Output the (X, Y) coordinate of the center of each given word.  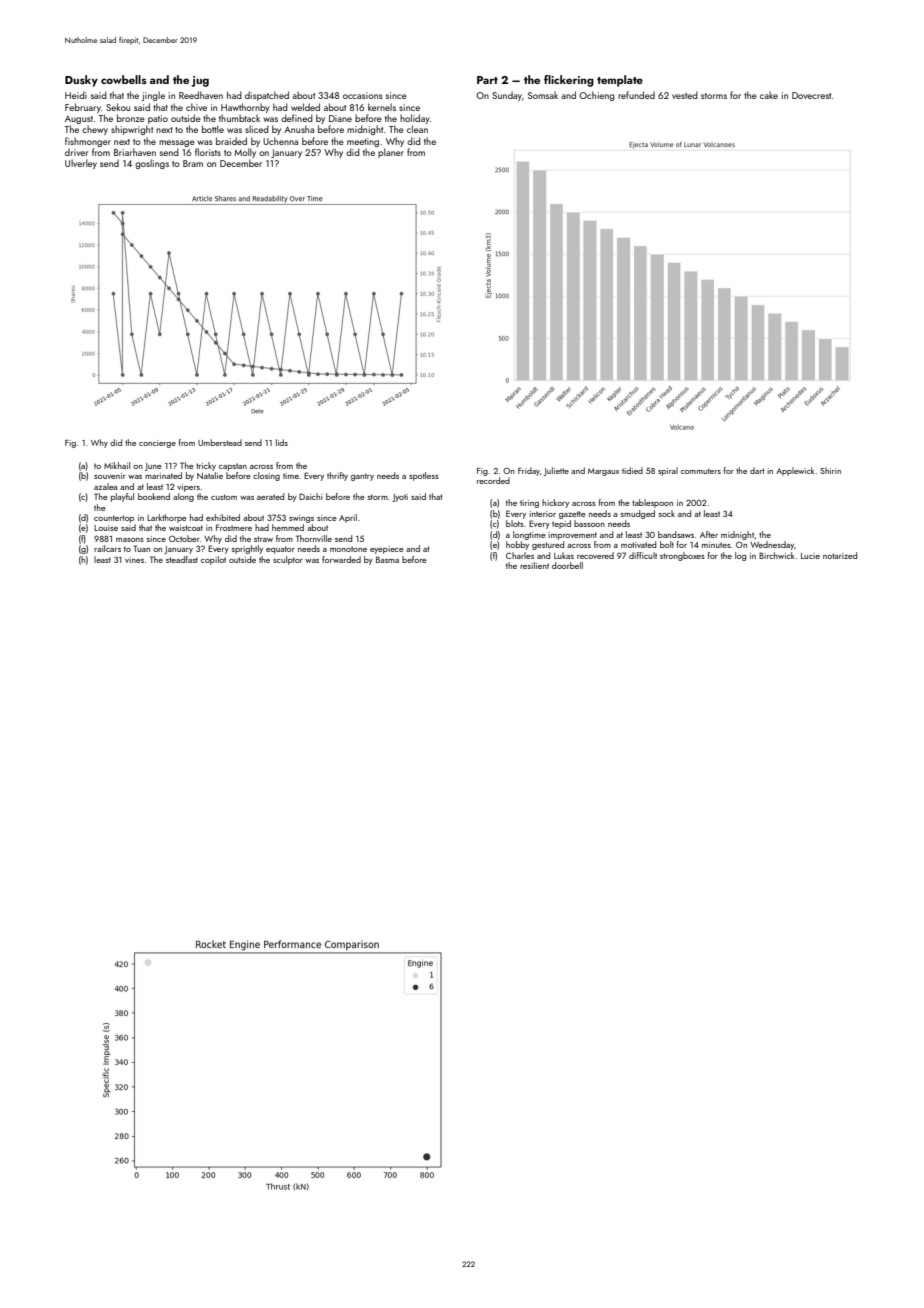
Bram (193, 163)
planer (391, 153)
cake (769, 95)
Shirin (830, 470)
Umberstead (220, 442)
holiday (415, 119)
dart (757, 470)
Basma (387, 559)
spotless (424, 476)
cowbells (124, 79)
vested (685, 95)
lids (282, 442)
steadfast (182, 559)
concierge (157, 444)
